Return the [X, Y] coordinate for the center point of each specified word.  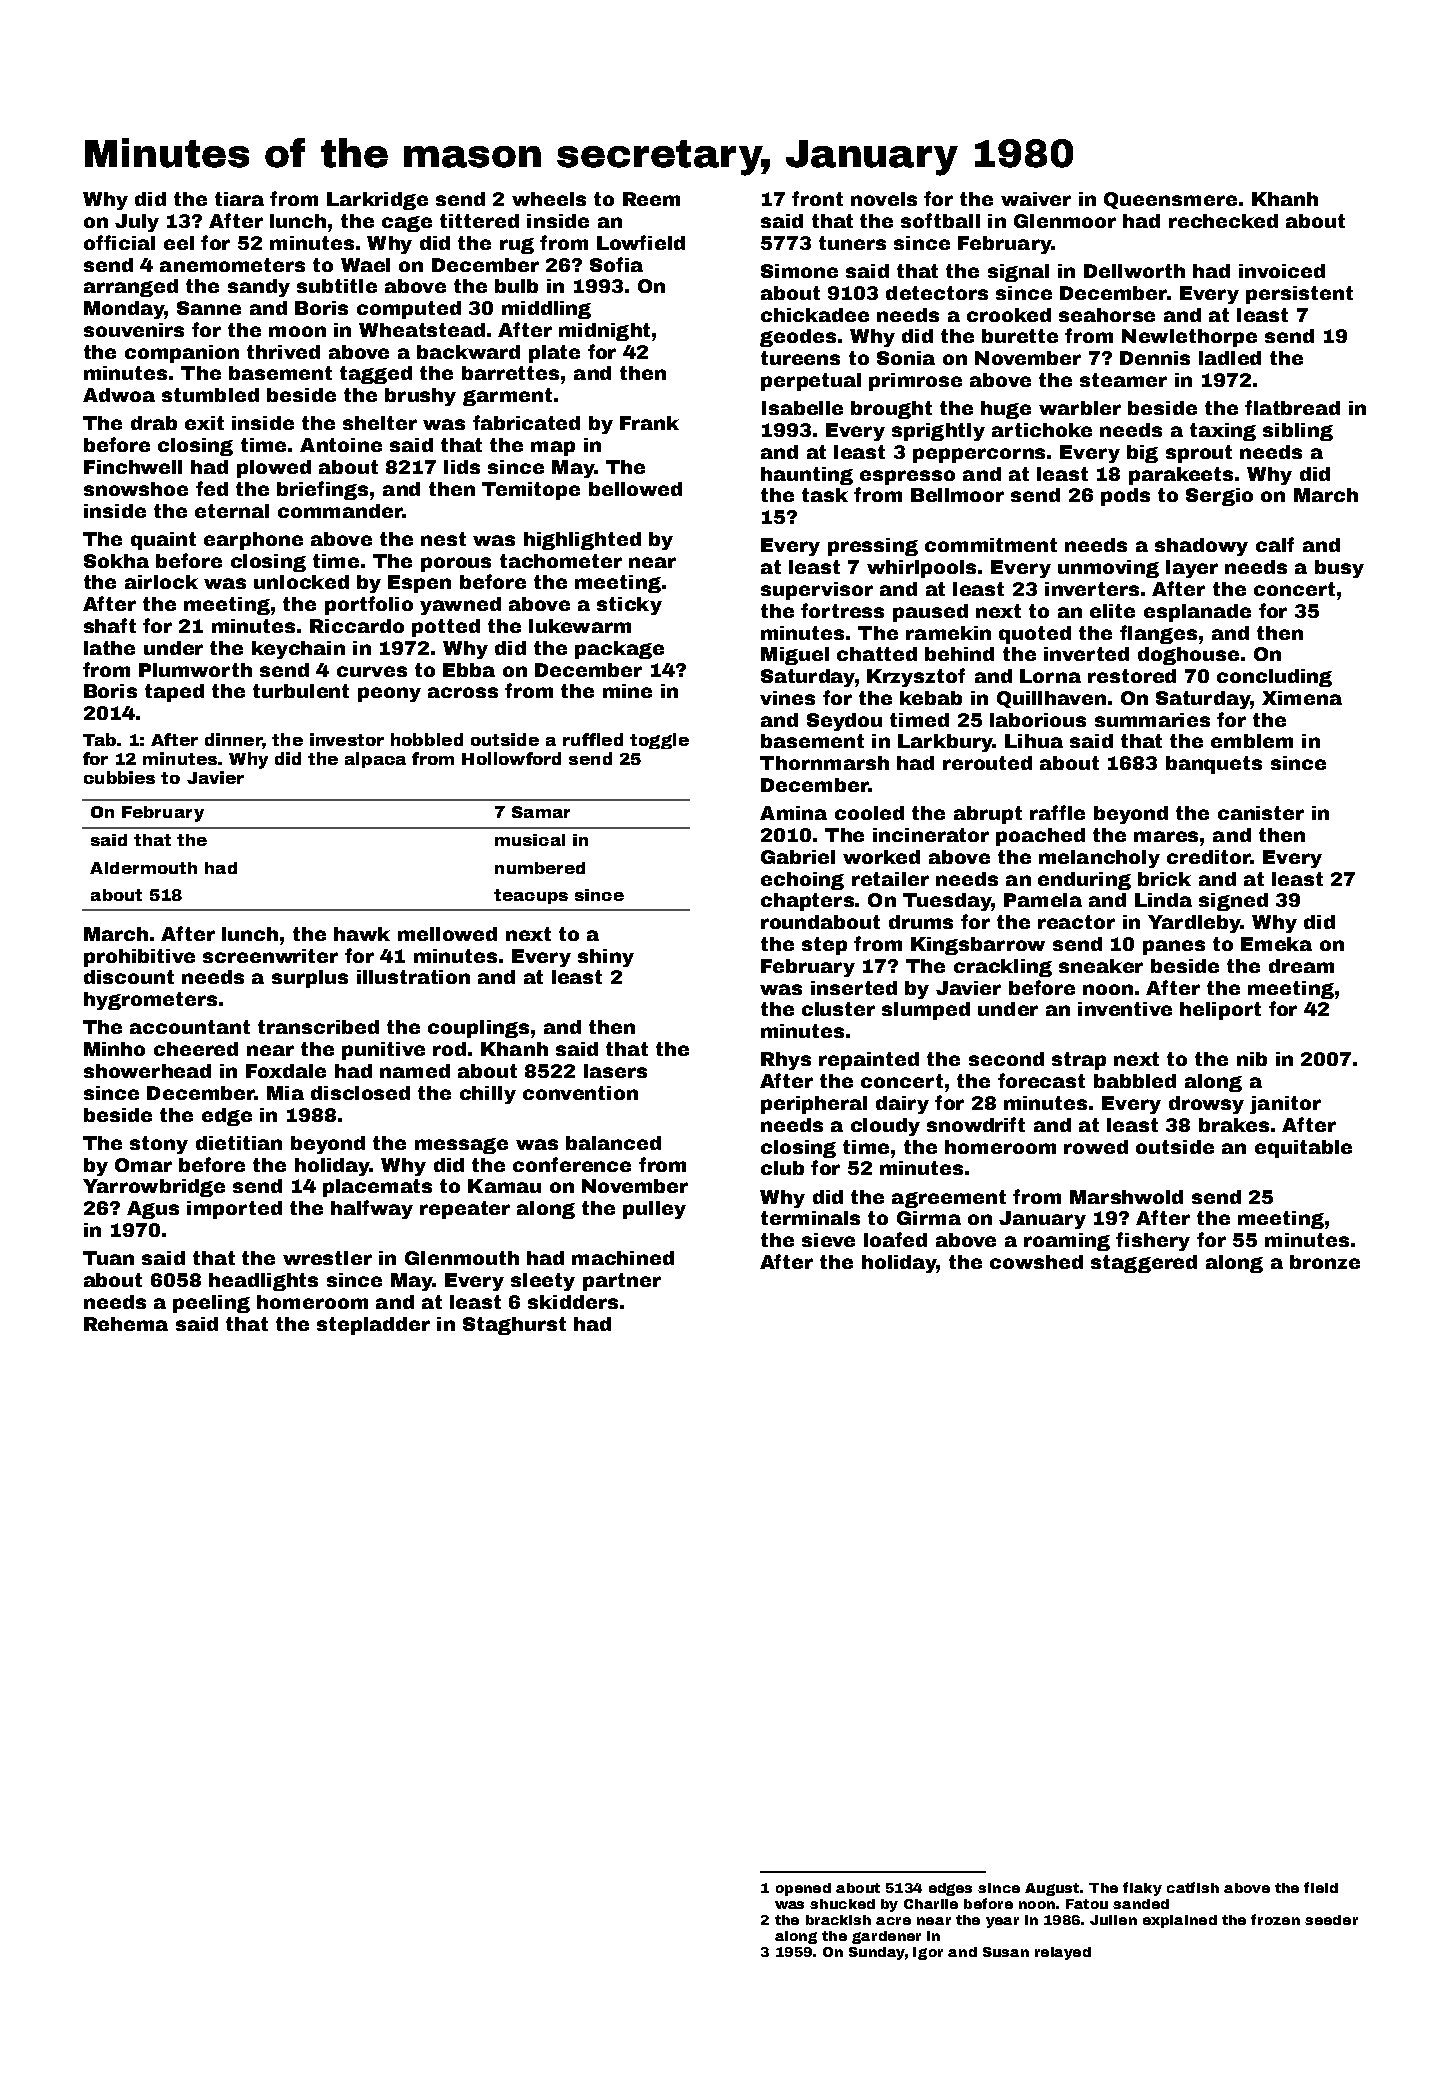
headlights [263, 1282]
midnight [604, 332]
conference [572, 1164]
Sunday [877, 1953]
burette [1020, 336]
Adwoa [119, 395]
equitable [1303, 1149]
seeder [1331, 1920]
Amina [793, 813]
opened [803, 1889]
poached [1040, 837]
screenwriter [270, 956]
